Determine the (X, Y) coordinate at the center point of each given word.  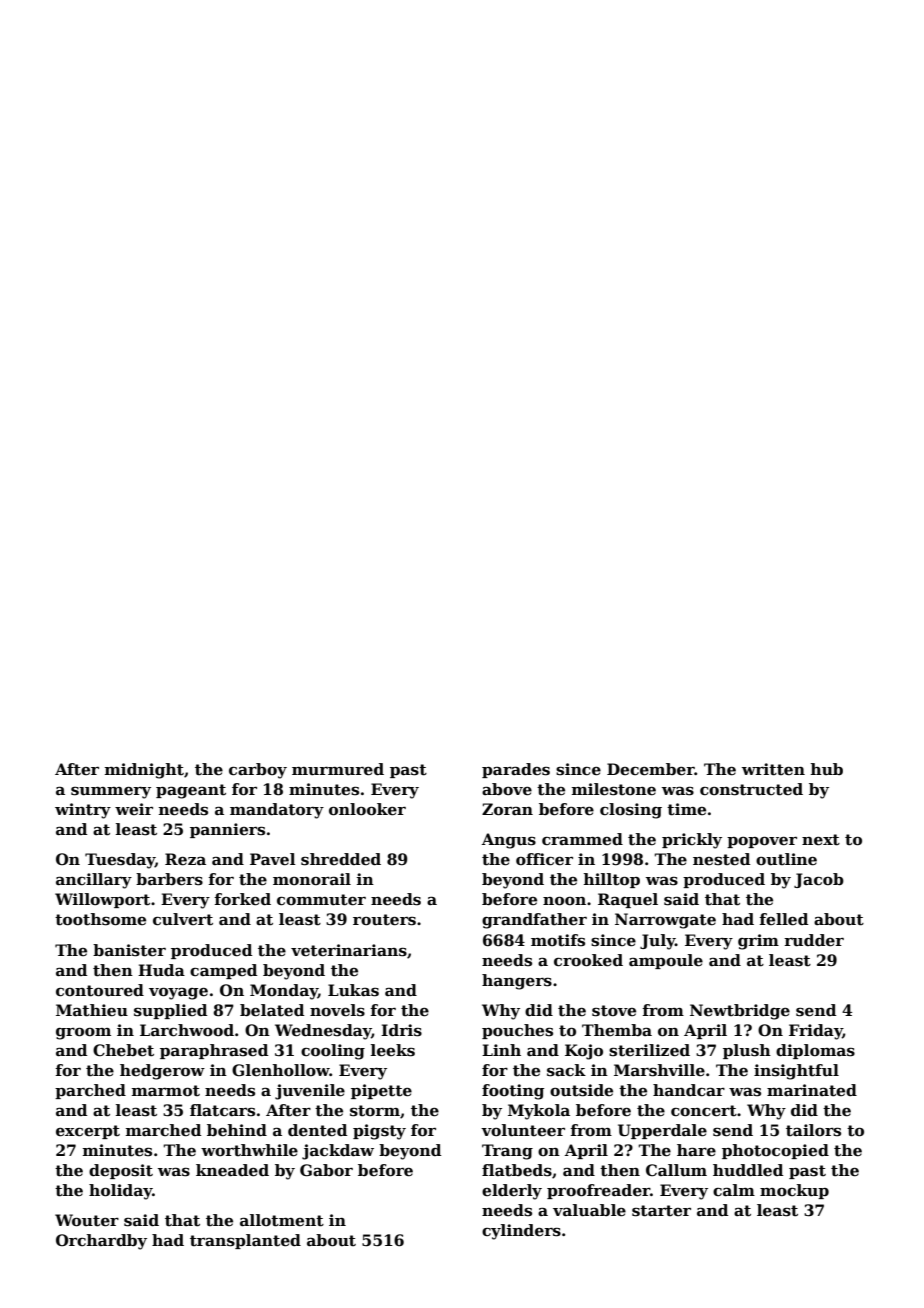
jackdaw (338, 1152)
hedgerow (162, 1072)
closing (631, 811)
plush (747, 1051)
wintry (83, 811)
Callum (676, 1170)
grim (758, 942)
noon (564, 901)
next (821, 840)
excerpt (88, 1132)
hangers (517, 982)
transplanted (245, 1241)
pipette (381, 1091)
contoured (100, 990)
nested (721, 859)
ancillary (94, 881)
